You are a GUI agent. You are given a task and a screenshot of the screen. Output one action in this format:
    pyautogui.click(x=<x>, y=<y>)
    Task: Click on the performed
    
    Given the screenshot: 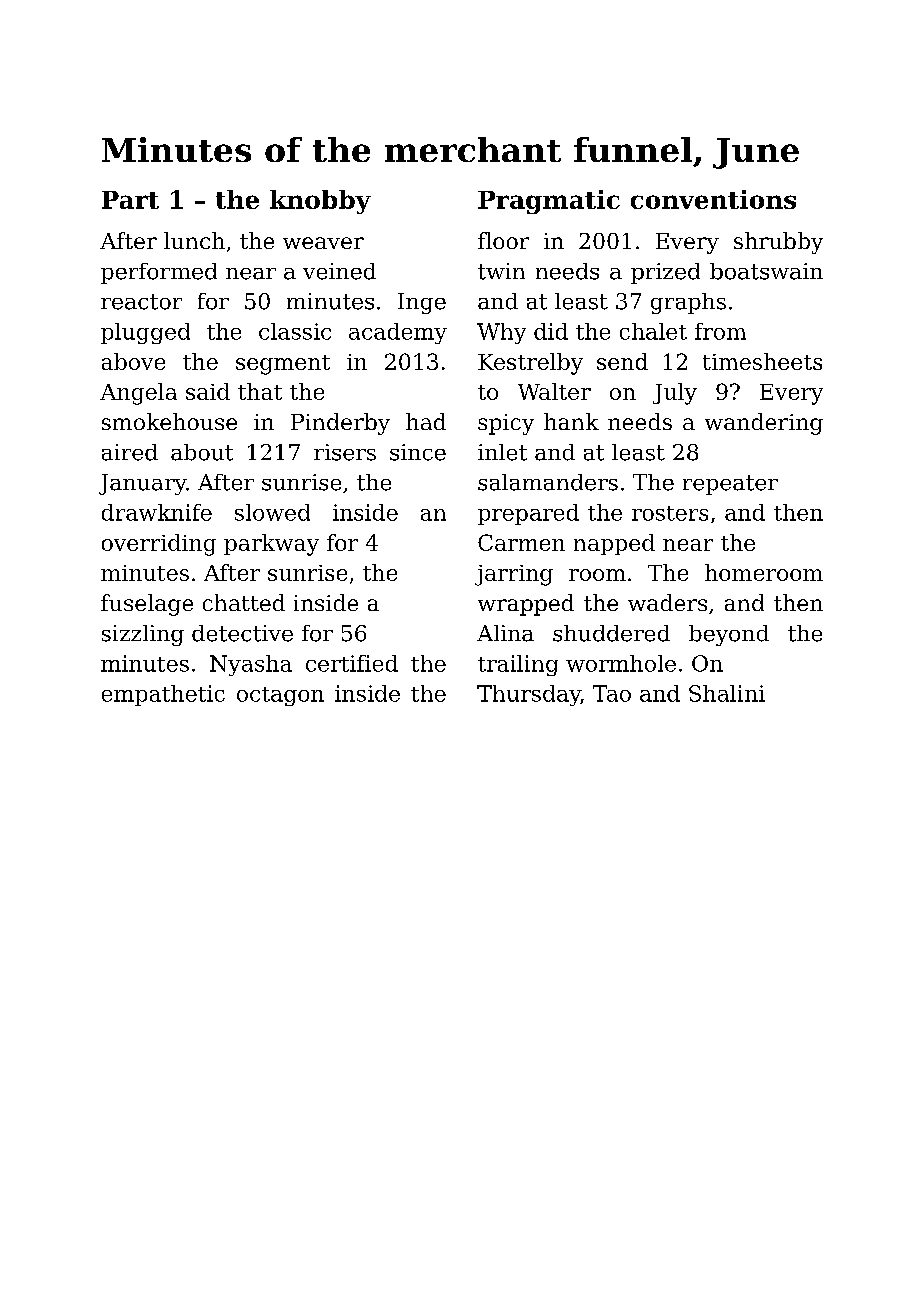 What is the action you would take?
    pyautogui.click(x=159, y=273)
